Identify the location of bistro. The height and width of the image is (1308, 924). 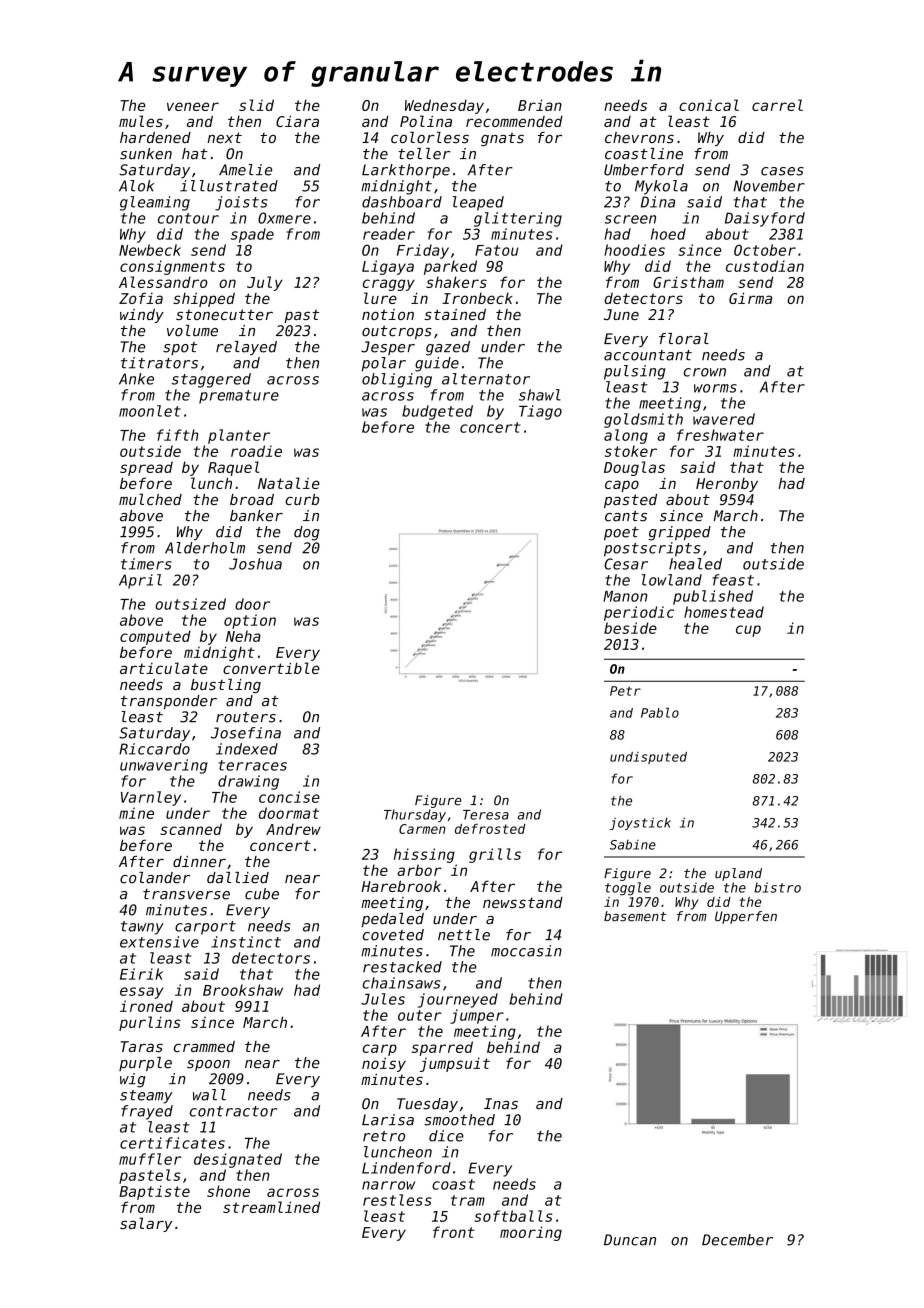
(777, 887).
